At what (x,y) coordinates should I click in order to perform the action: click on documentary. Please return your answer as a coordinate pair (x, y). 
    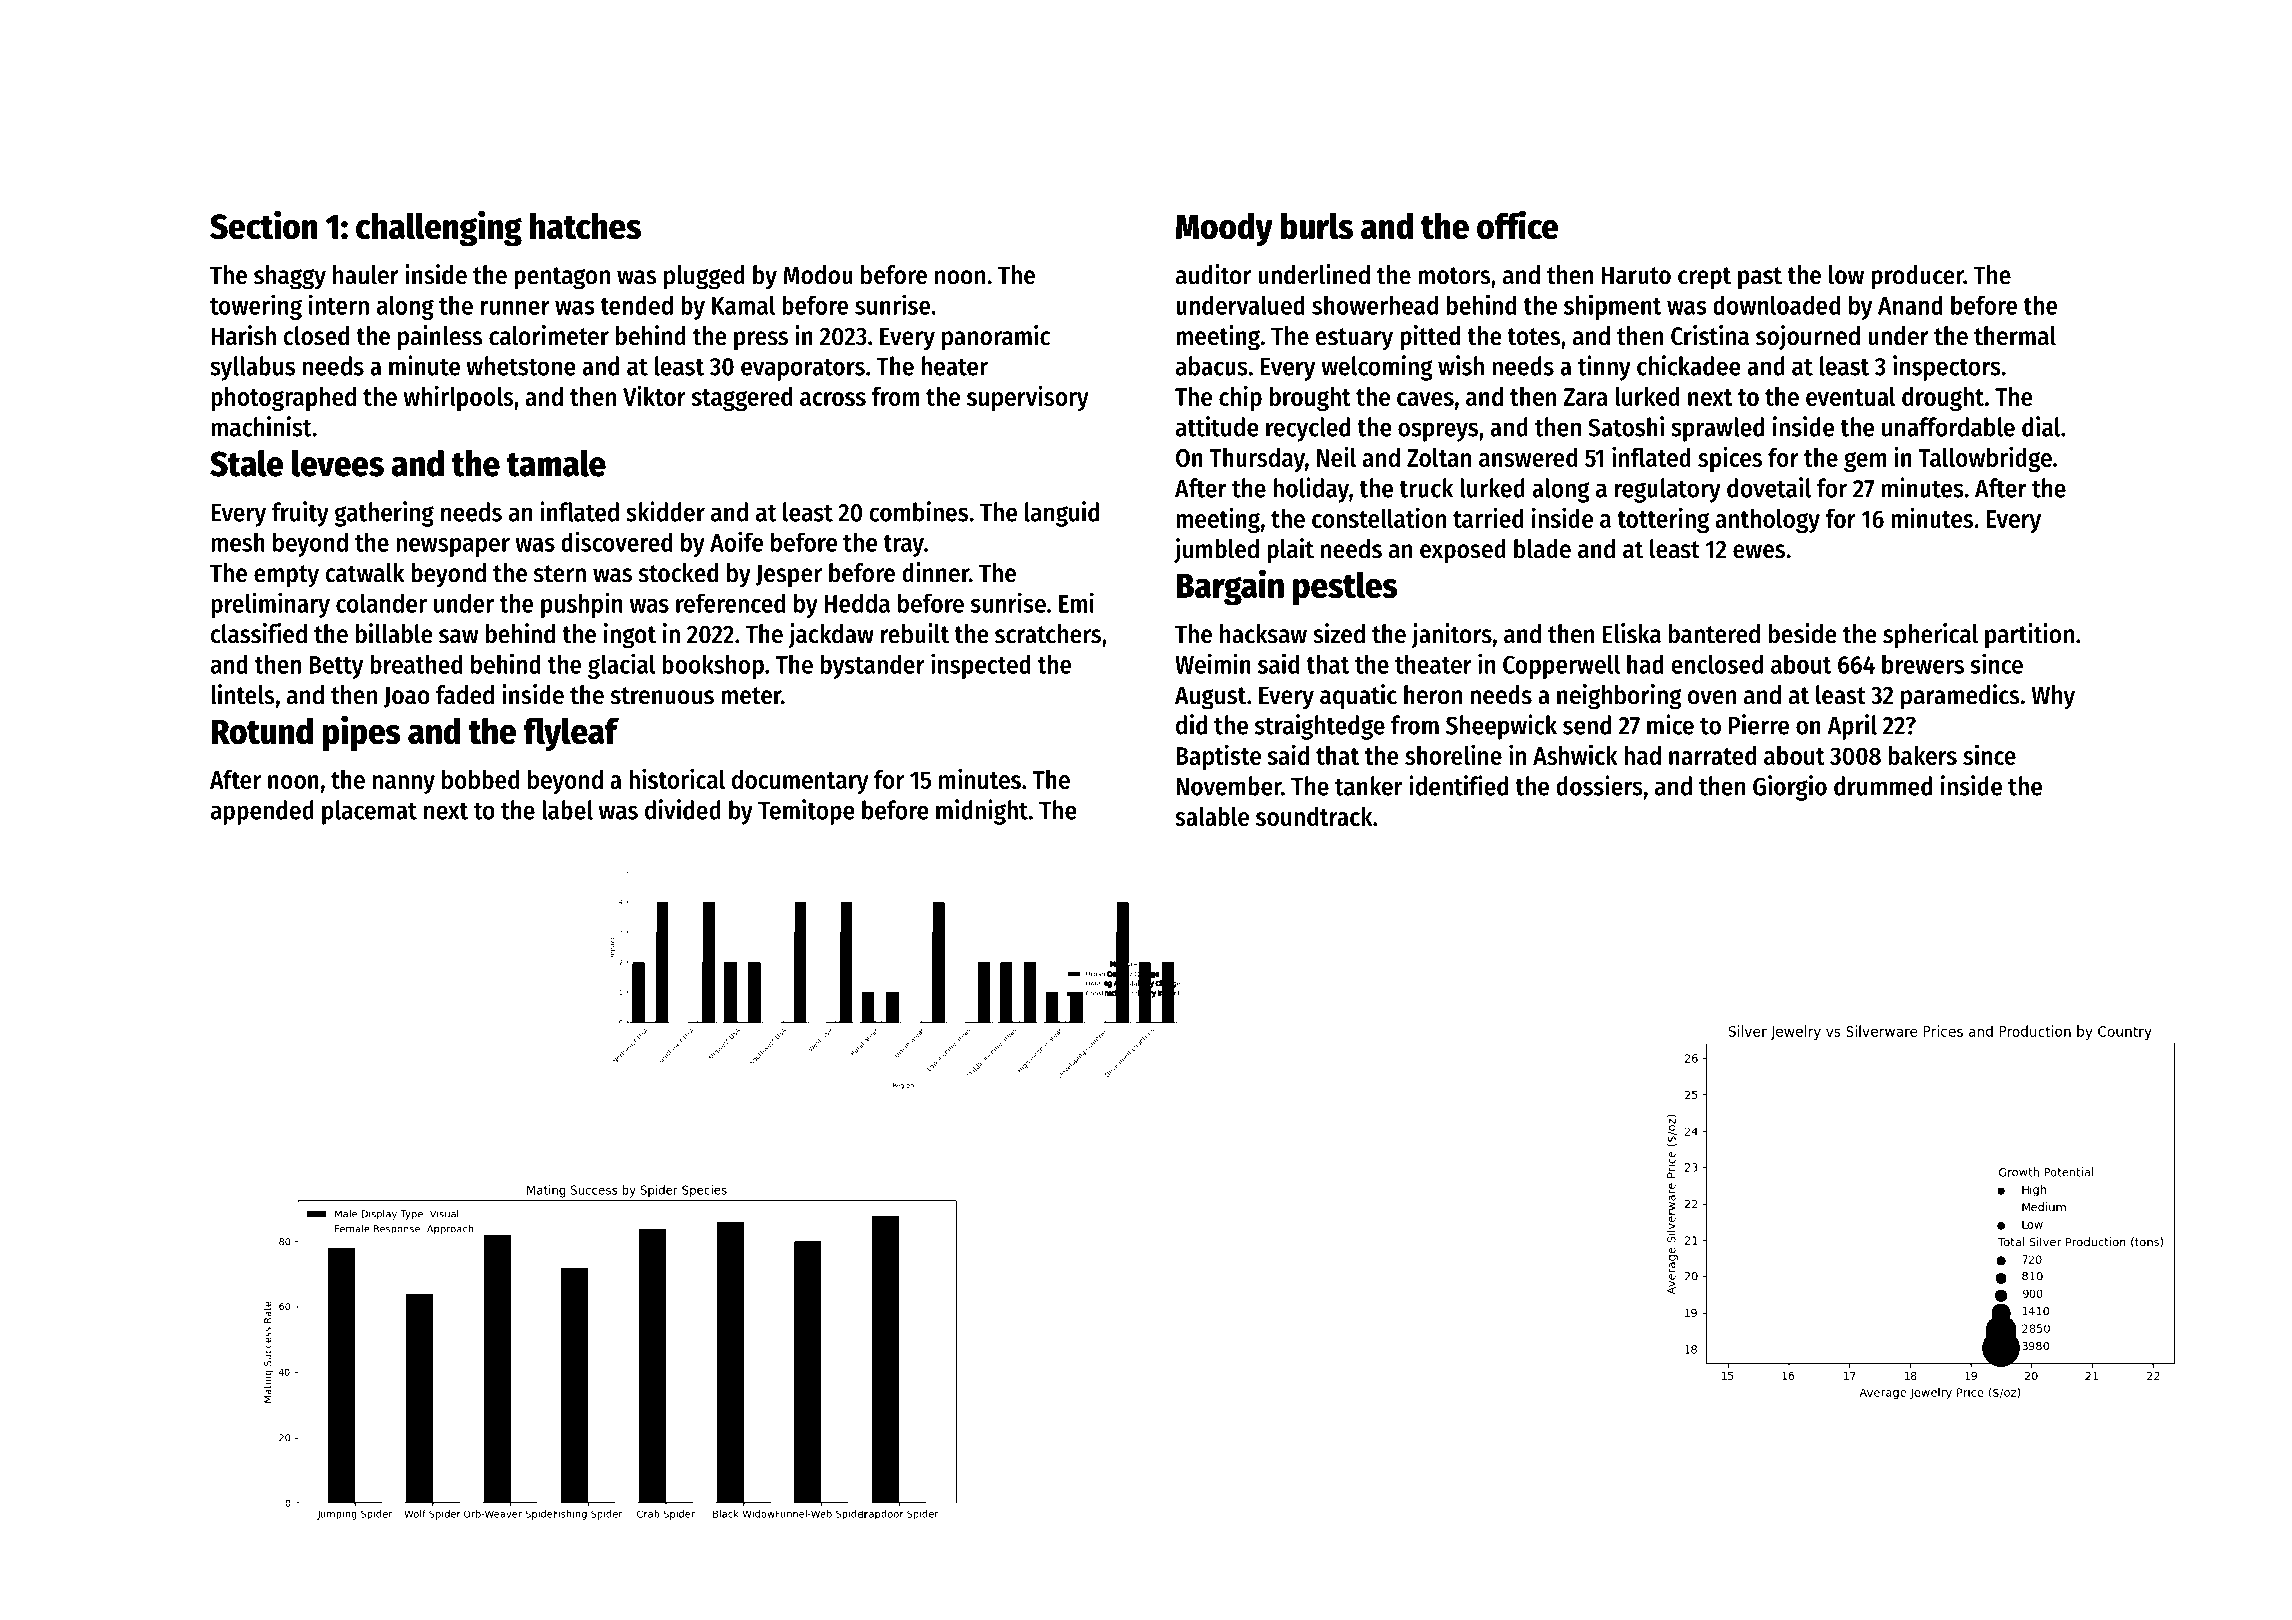
    Looking at the image, I should click on (800, 782).
